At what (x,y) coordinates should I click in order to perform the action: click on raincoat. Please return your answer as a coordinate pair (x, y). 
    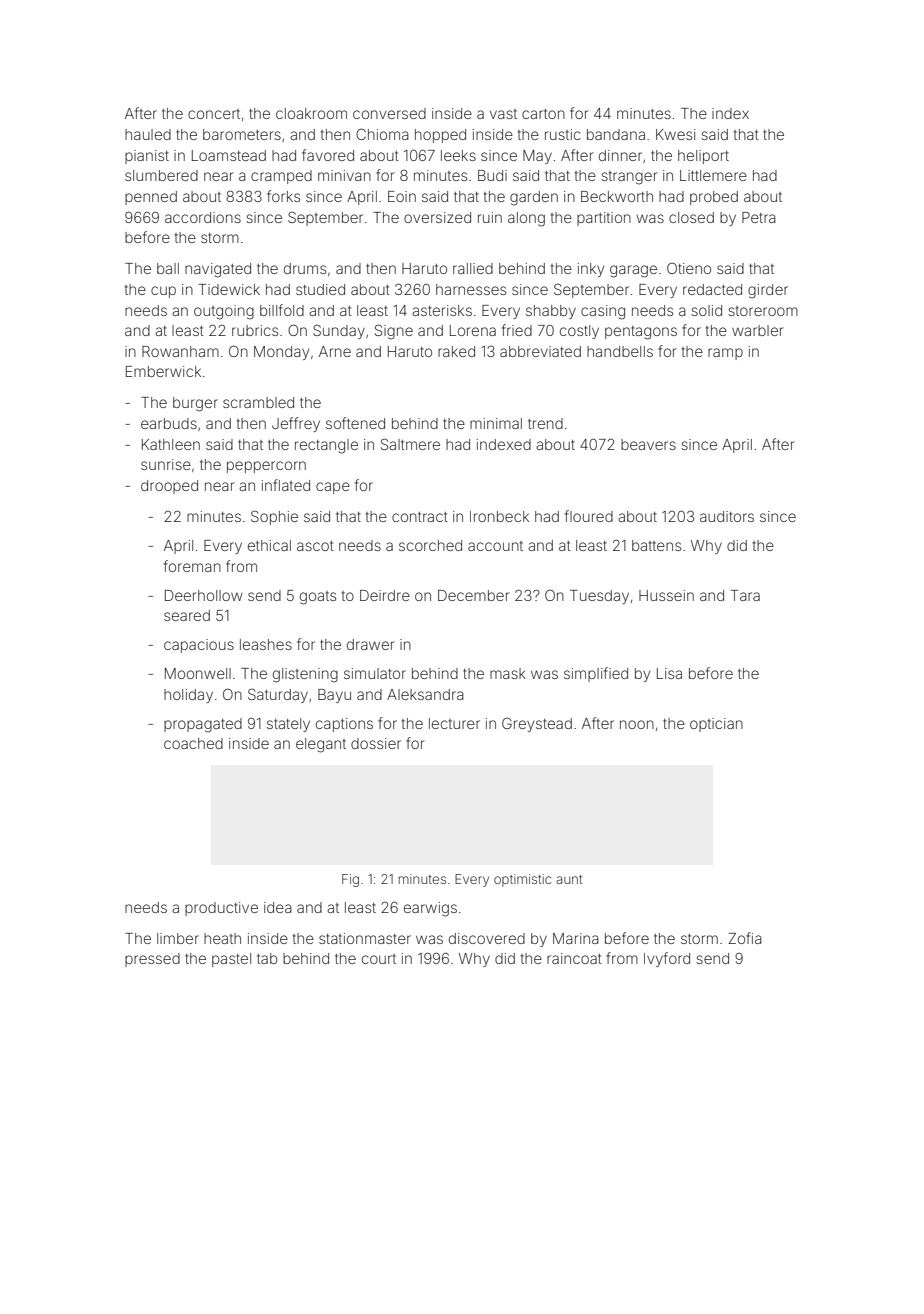
    Looking at the image, I should click on (574, 958).
